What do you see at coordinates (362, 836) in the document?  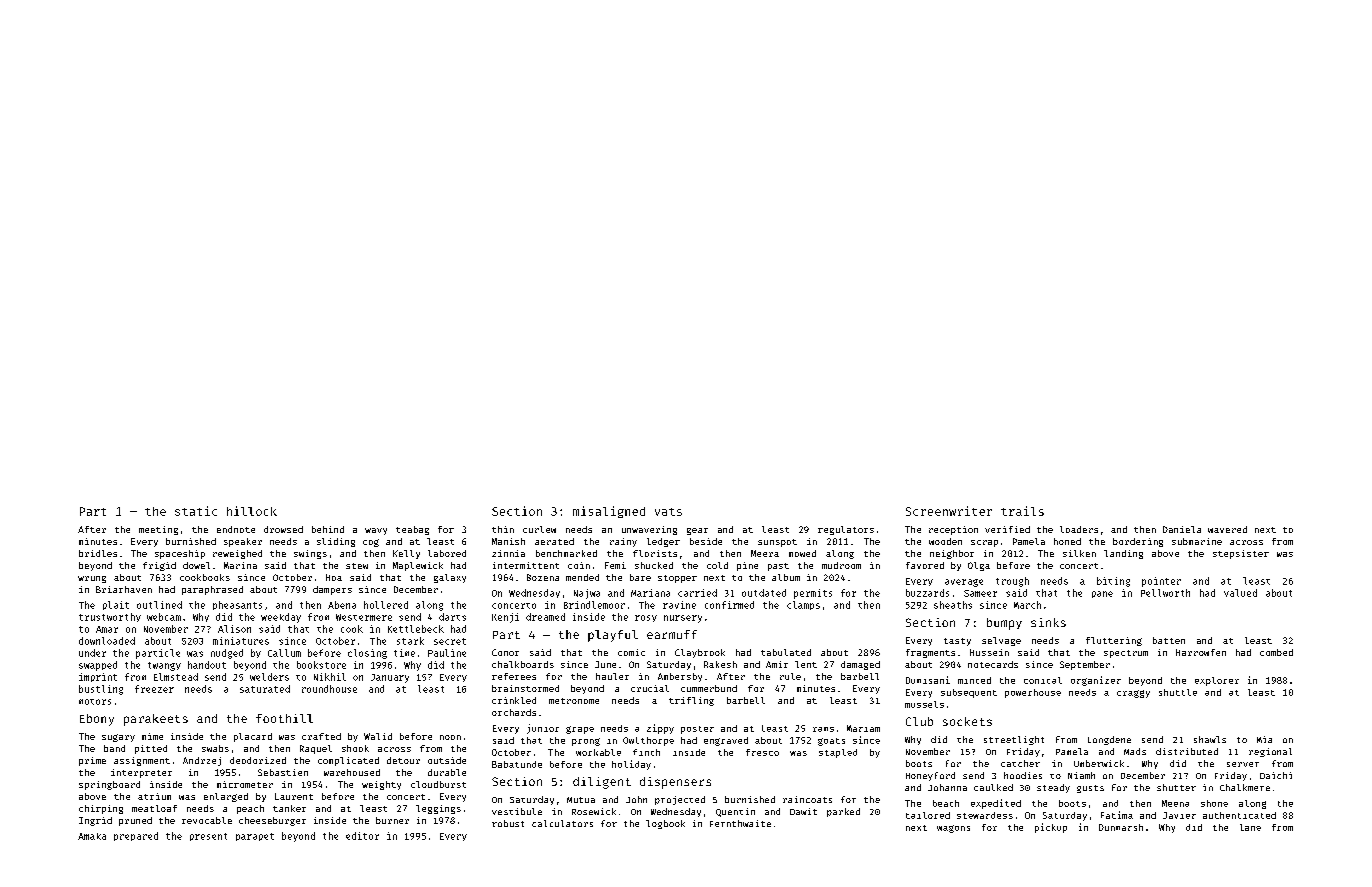 I see `editor` at bounding box center [362, 836].
